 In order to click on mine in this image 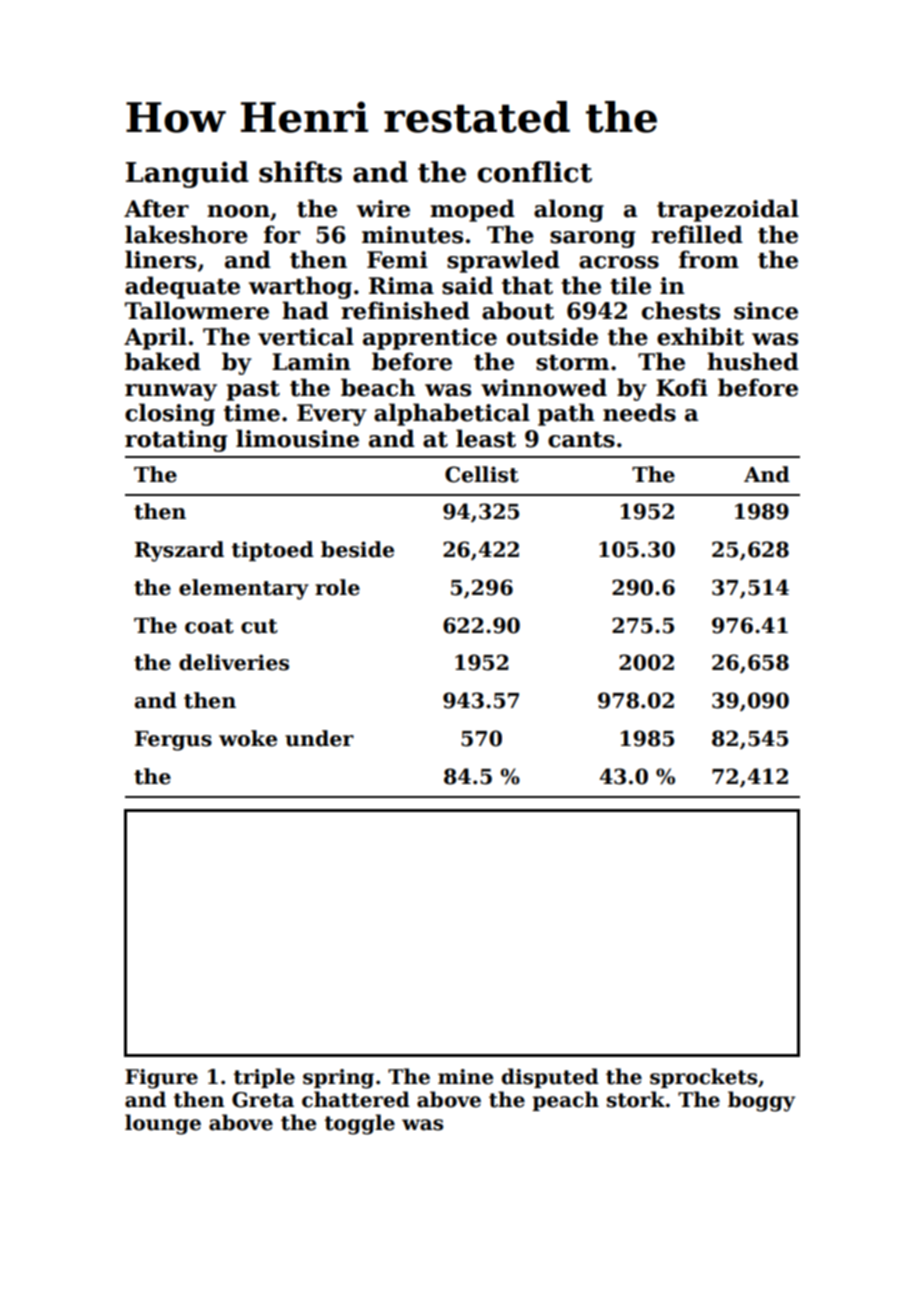, I will do `click(465, 1077)`.
